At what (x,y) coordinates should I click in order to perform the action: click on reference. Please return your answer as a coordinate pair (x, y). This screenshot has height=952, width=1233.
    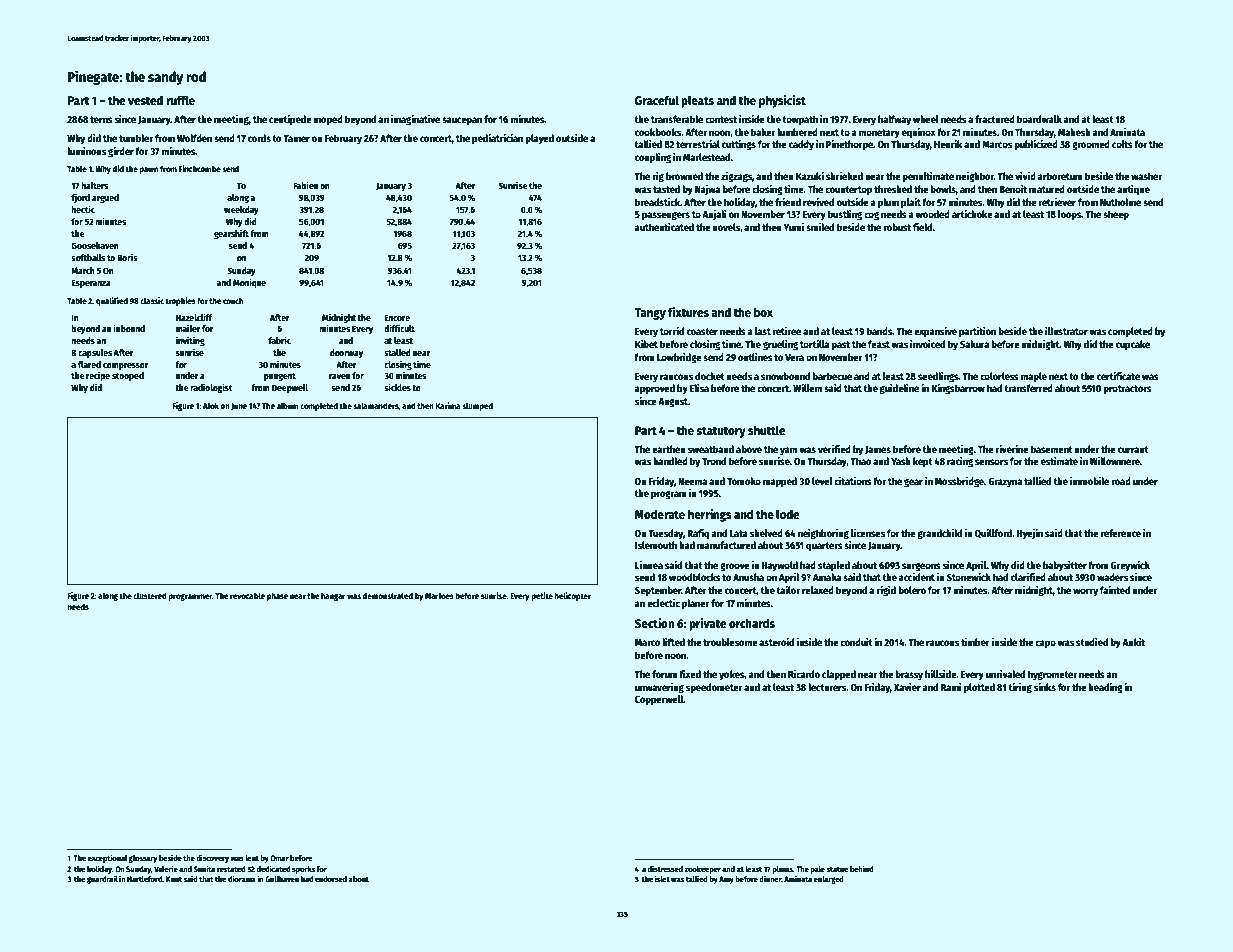
    Looking at the image, I should click on (1121, 533).
